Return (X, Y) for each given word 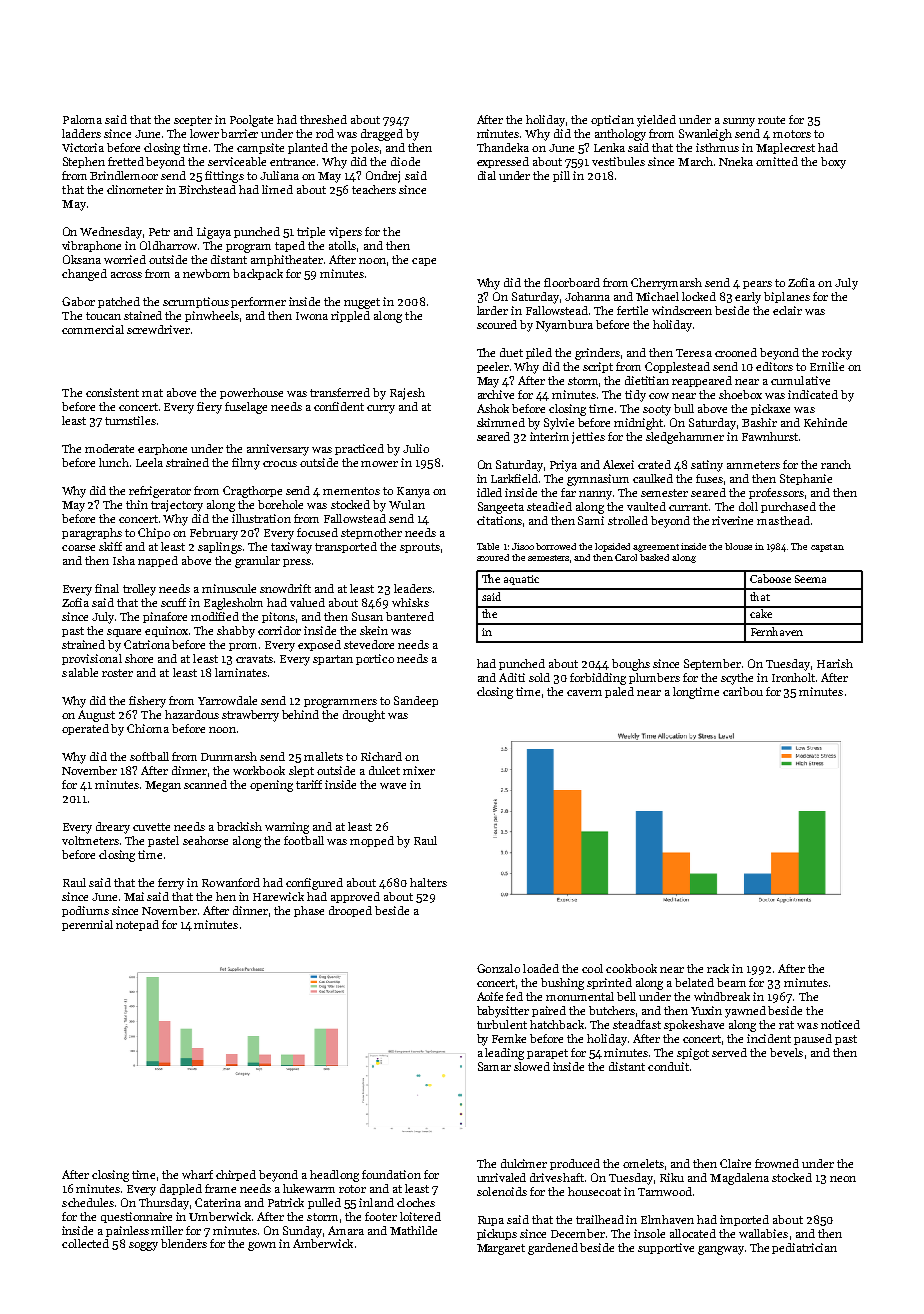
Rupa (491, 1221)
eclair (787, 310)
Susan (367, 616)
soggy (143, 1246)
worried (125, 259)
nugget (362, 303)
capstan (827, 548)
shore (139, 658)
